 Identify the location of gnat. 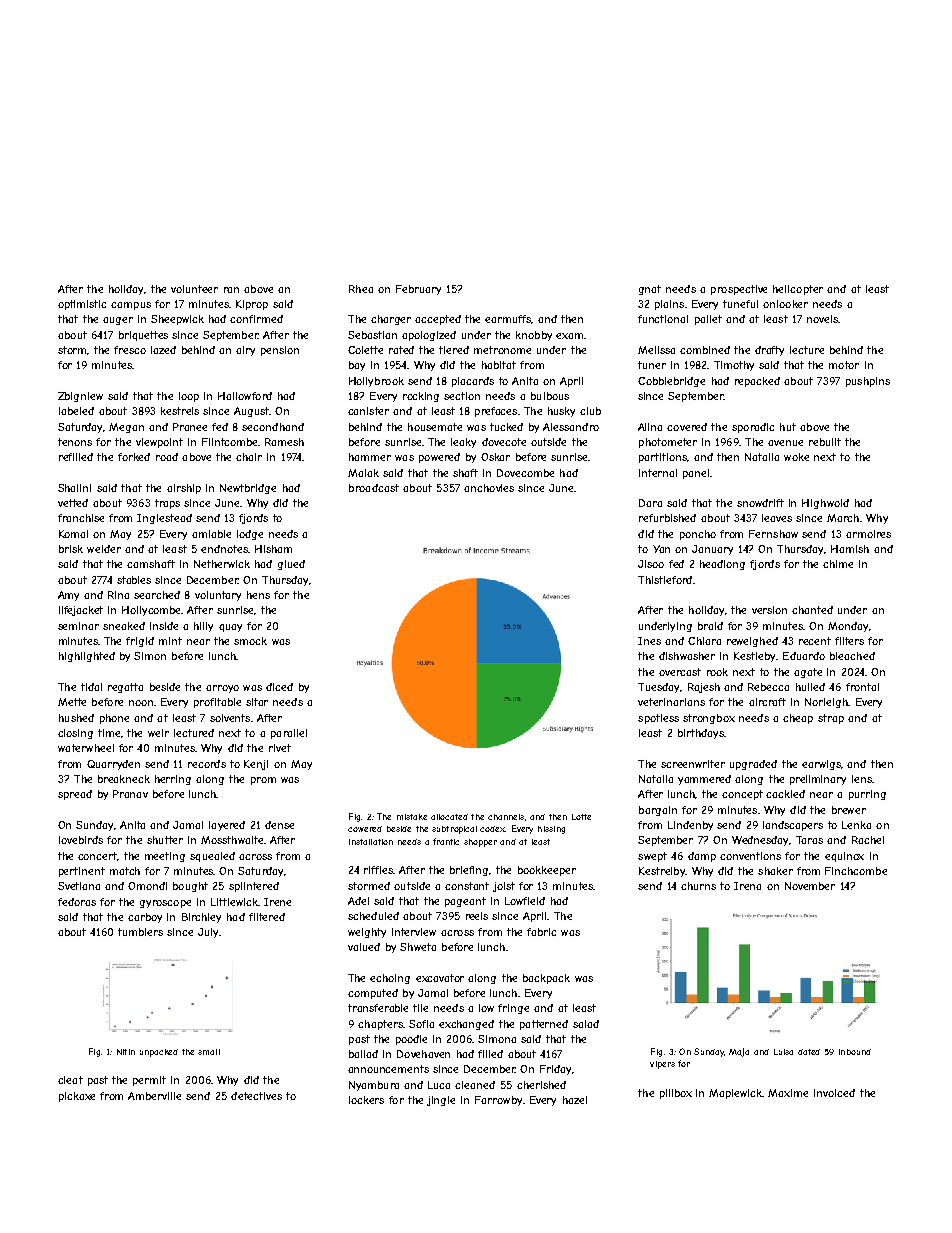
(650, 290).
